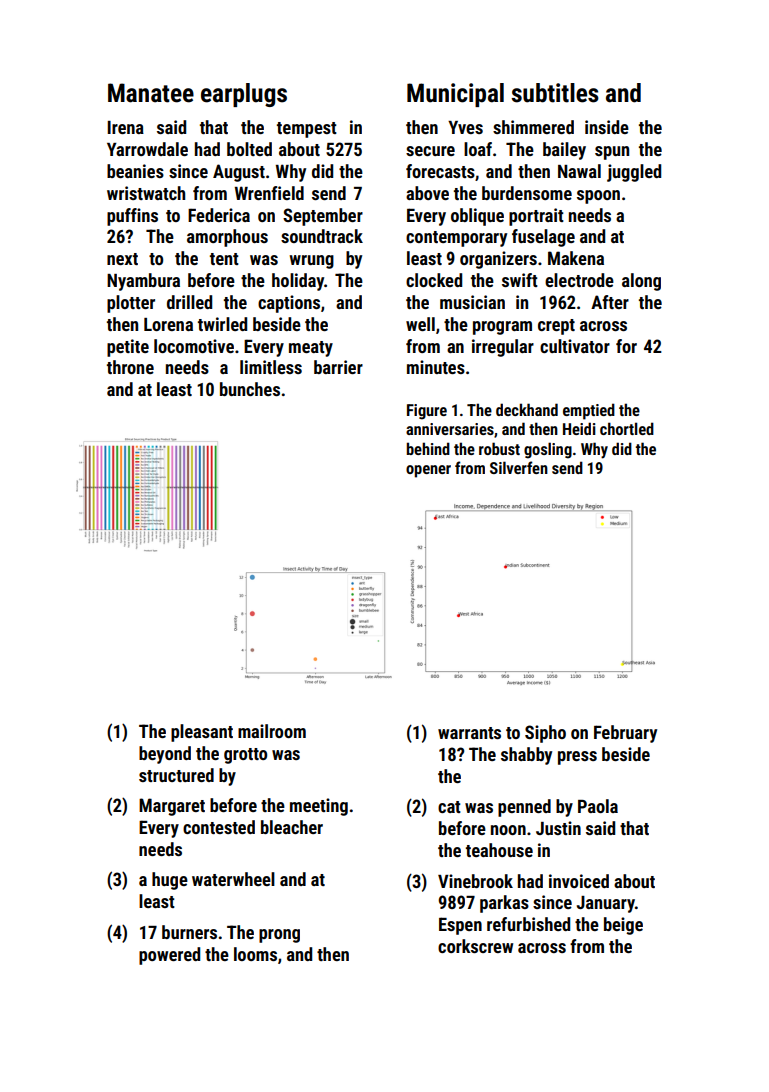  What do you see at coordinates (598, 806) in the document?
I see `Paola` at bounding box center [598, 806].
